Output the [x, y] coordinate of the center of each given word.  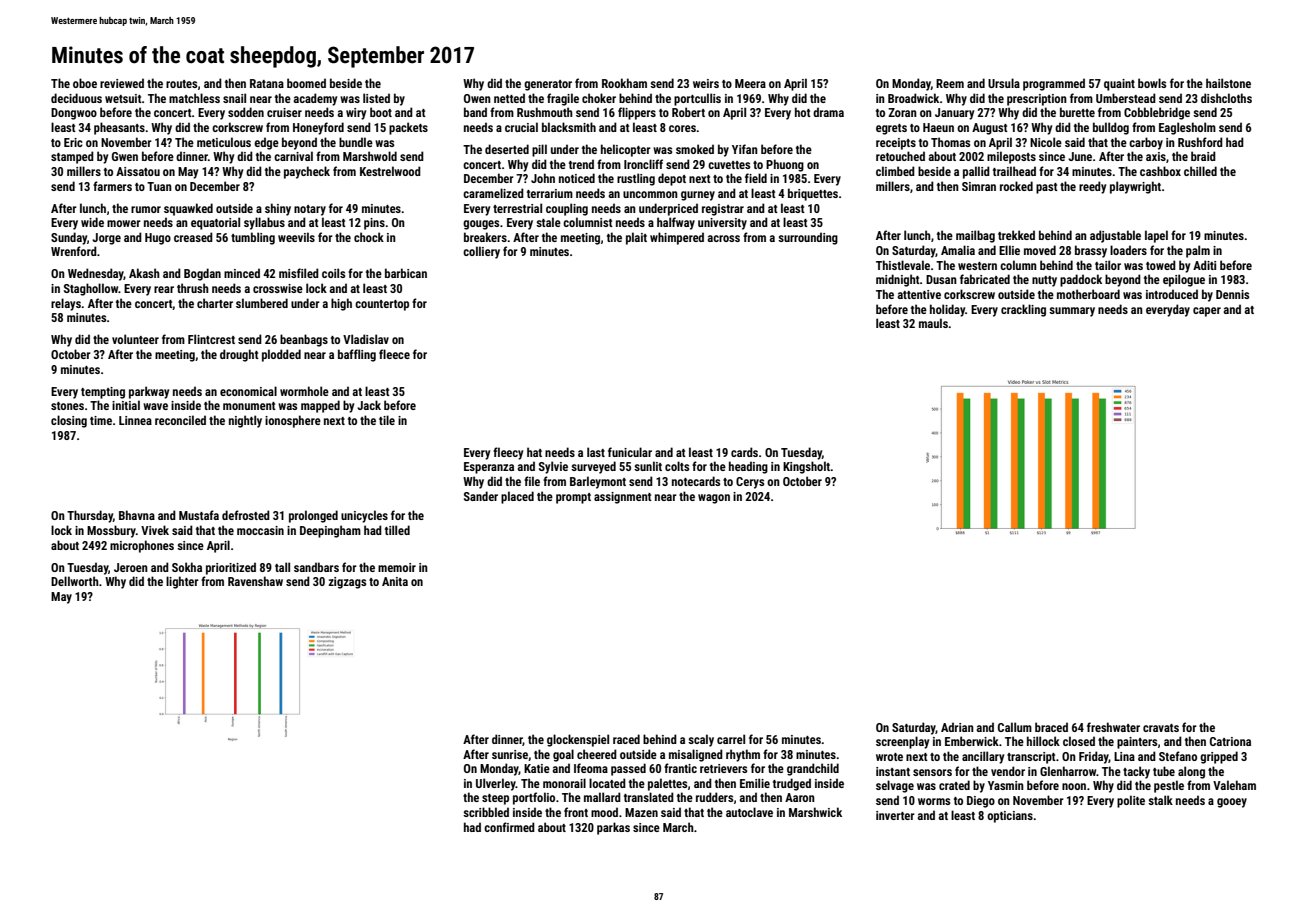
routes [181, 84]
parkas [613, 828]
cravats [1161, 728]
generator [548, 85]
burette [1077, 112]
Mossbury [111, 531]
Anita [395, 581]
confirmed [509, 827]
